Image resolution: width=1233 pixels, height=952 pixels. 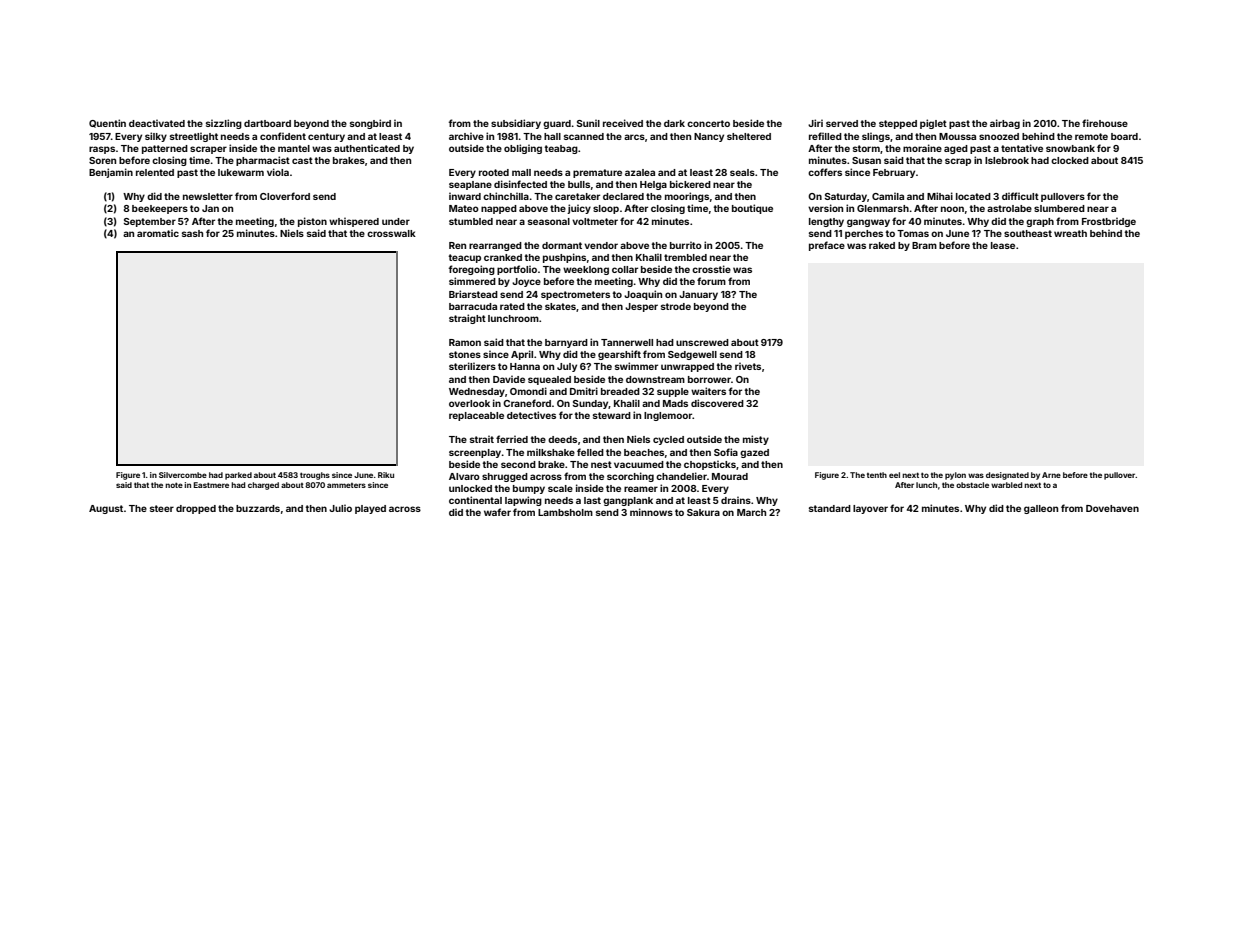 I want to click on squealed, so click(x=549, y=380).
